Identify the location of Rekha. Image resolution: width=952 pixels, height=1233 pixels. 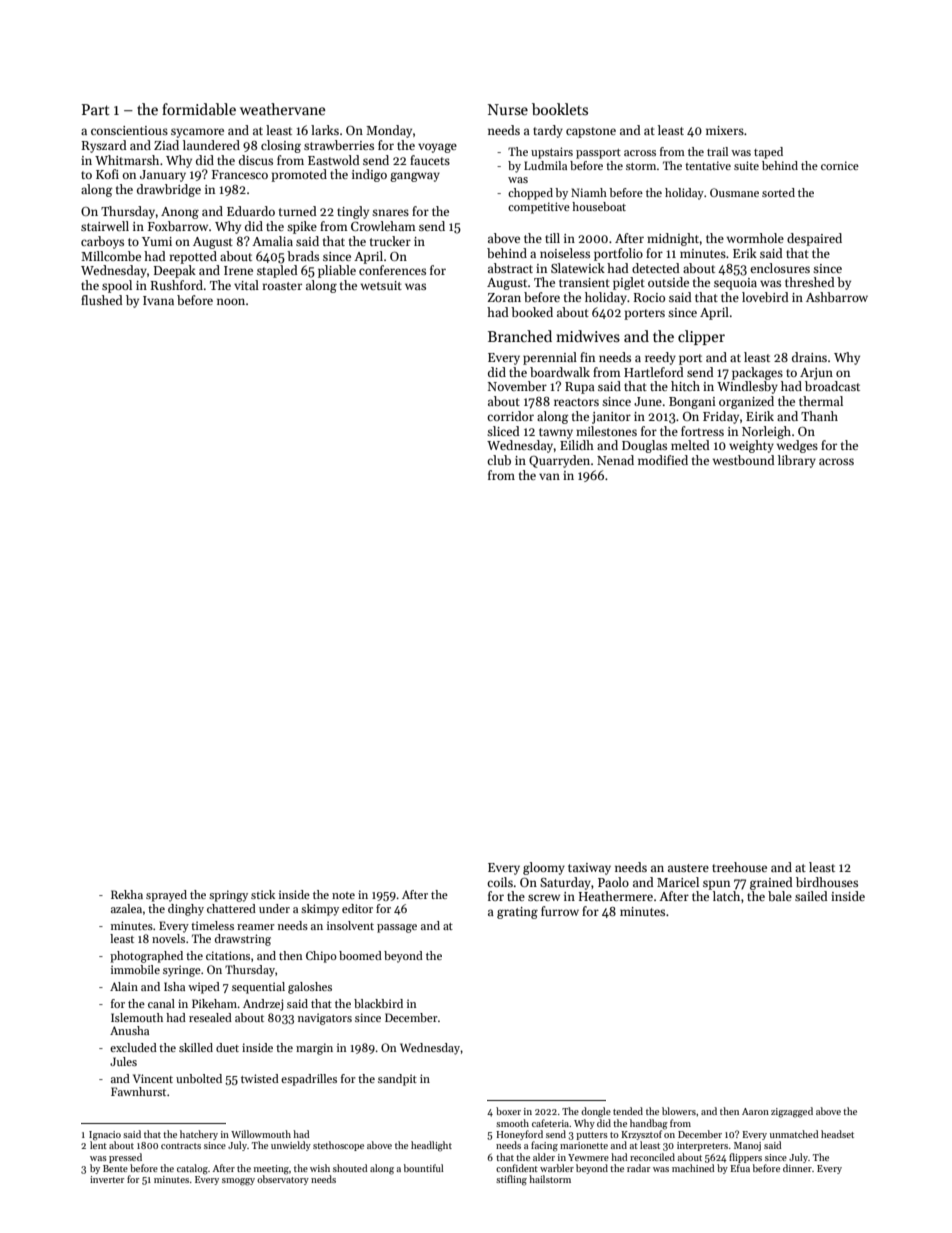
(127, 894).
